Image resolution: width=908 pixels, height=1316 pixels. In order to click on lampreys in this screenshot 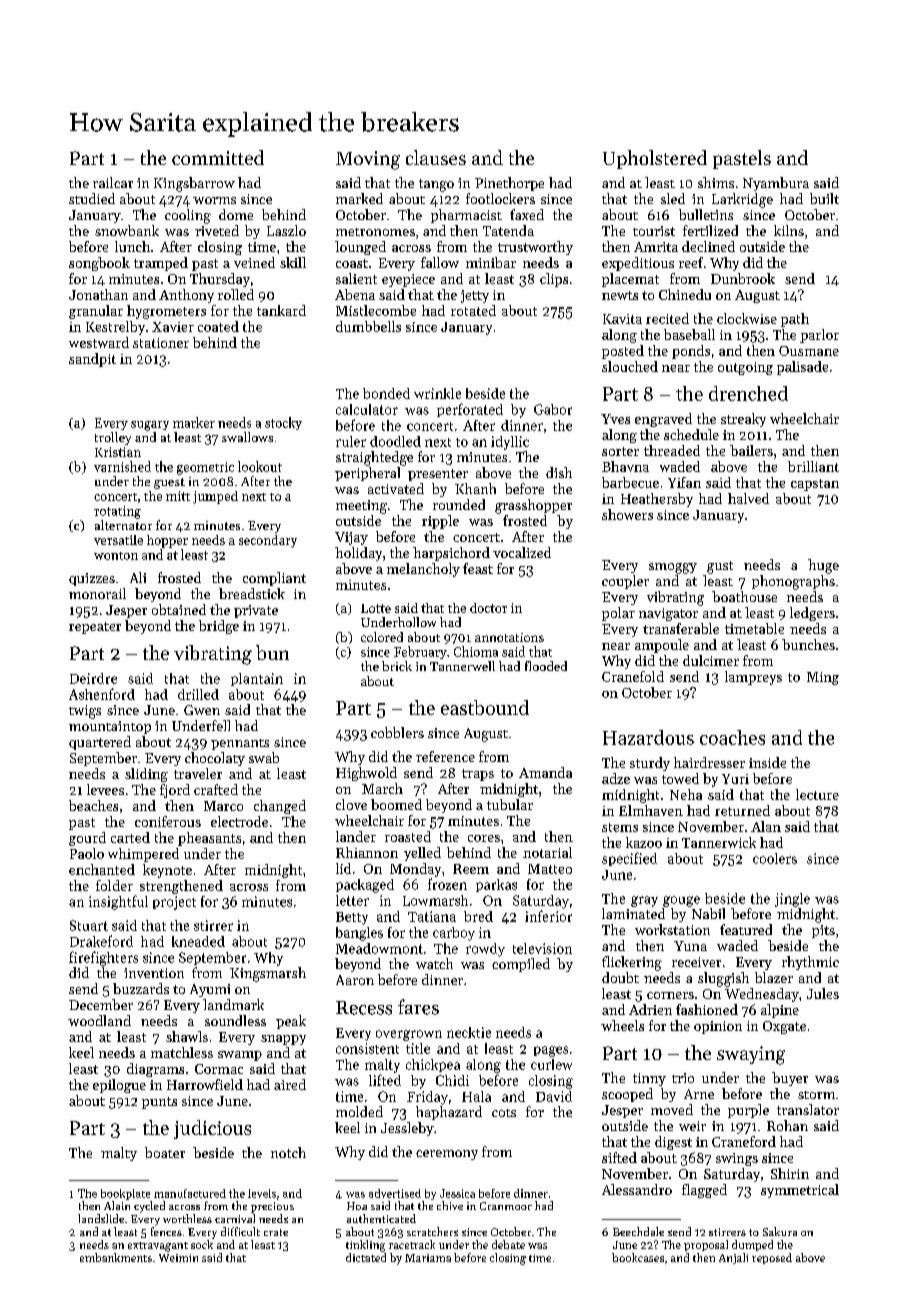, I will do `click(753, 678)`.
